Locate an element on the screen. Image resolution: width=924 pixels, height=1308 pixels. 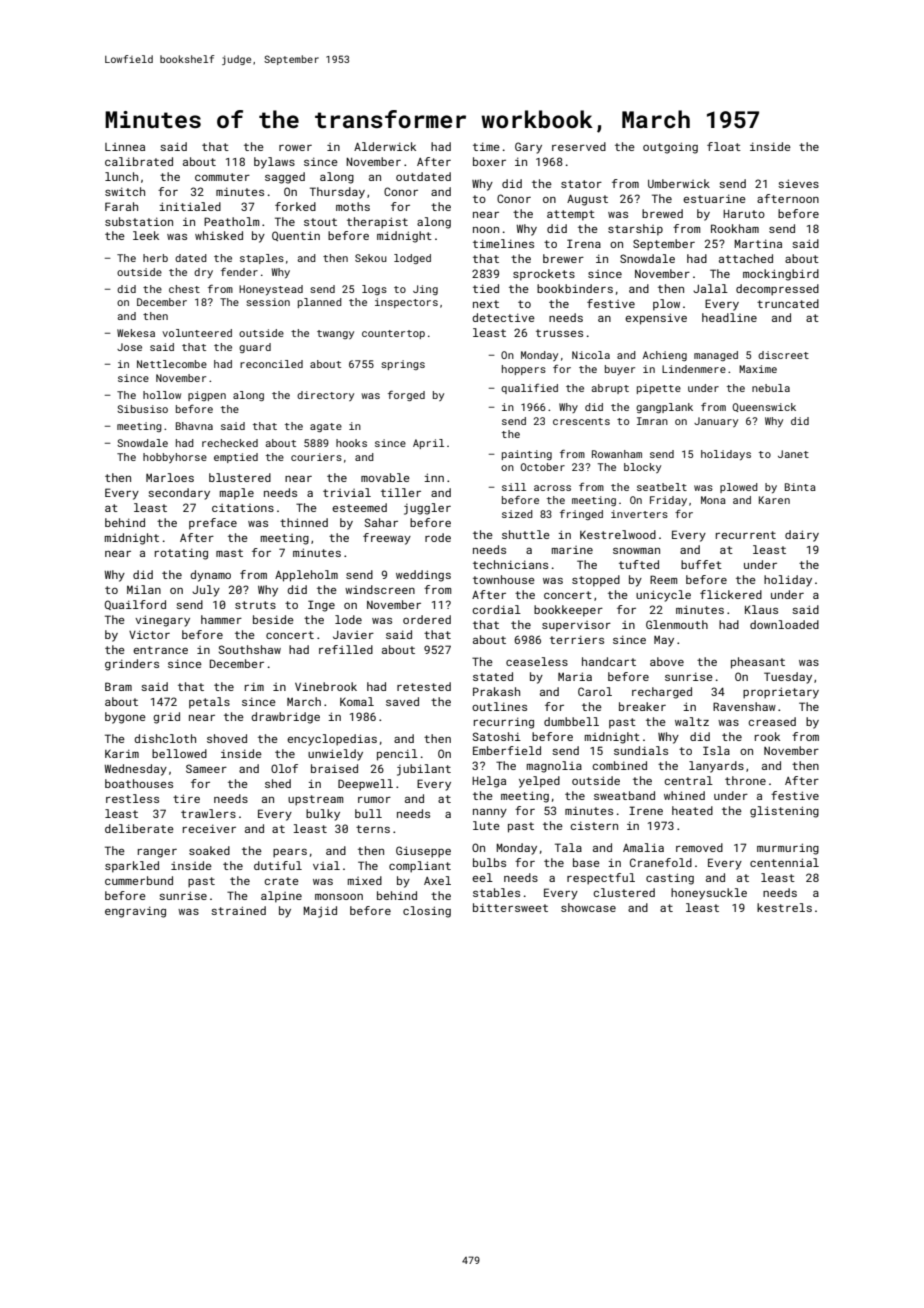
painting is located at coordinates (527, 455).
